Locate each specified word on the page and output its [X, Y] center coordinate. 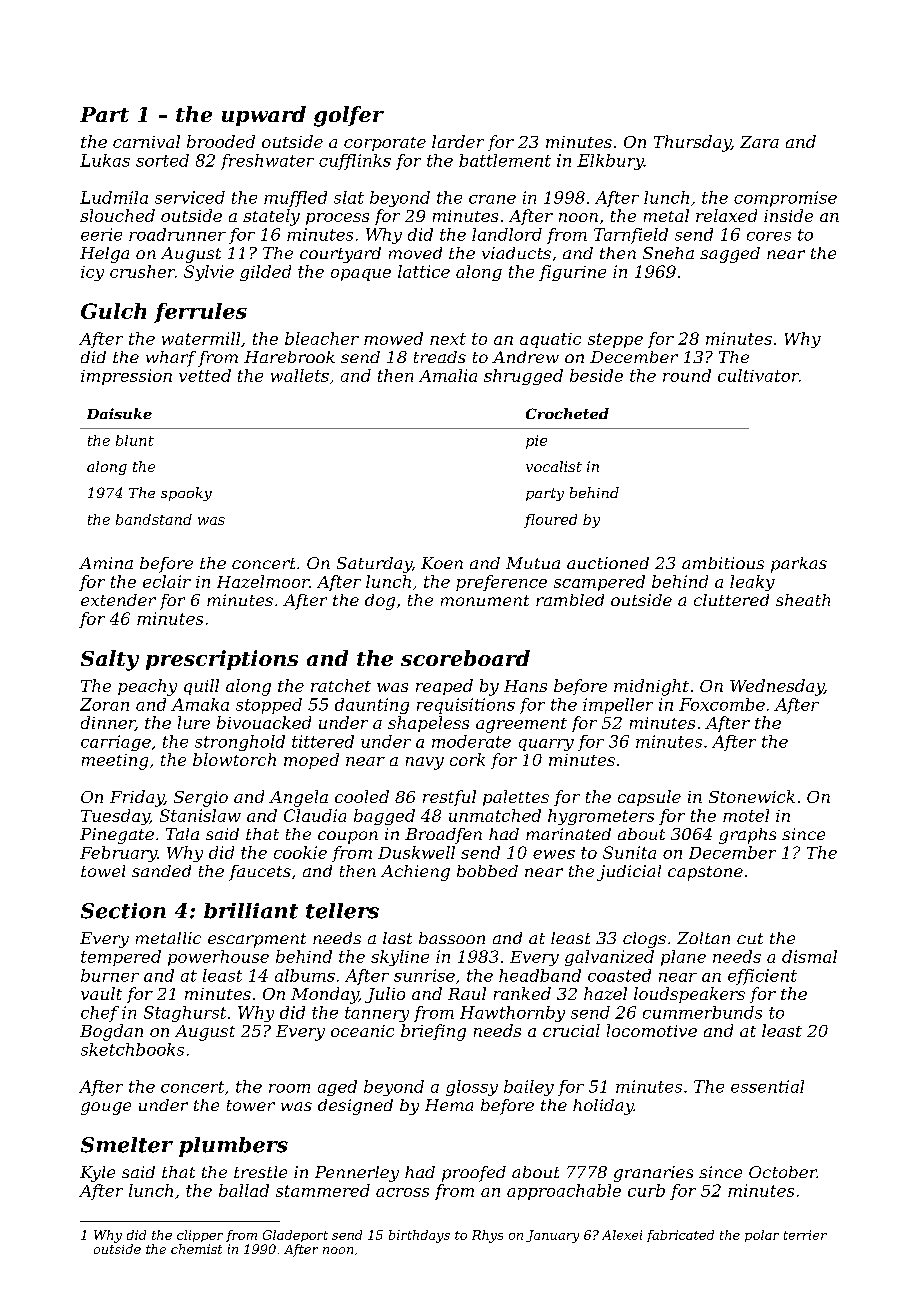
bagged [384, 817]
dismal [809, 956]
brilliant [251, 911]
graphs [747, 836]
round [687, 375]
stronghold [240, 743]
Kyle [97, 1174]
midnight [651, 687]
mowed [393, 338]
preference [501, 583]
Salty [110, 660]
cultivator [758, 375]
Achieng [415, 873]
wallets [300, 375]
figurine [572, 273]
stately [271, 217]
